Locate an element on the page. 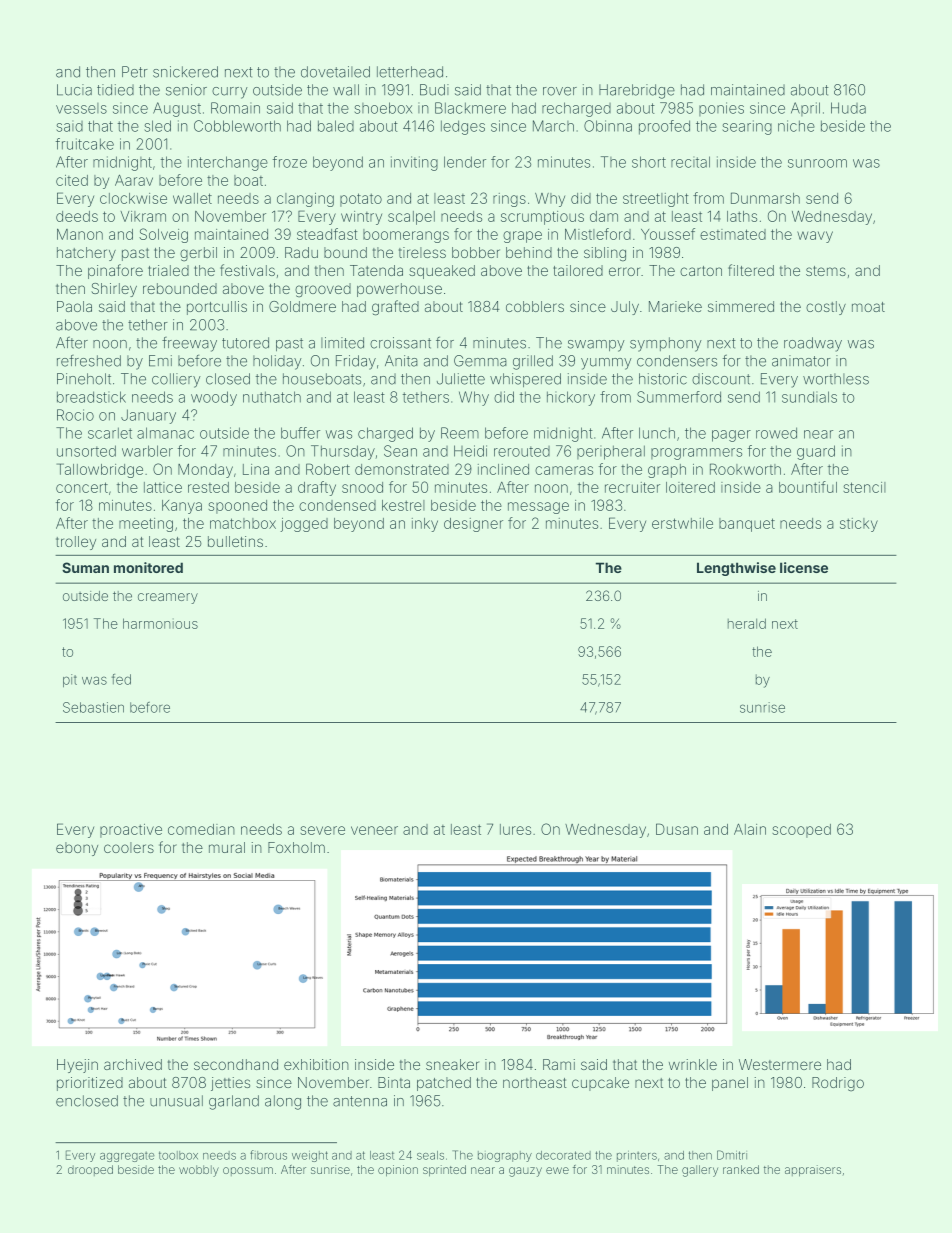 This document has width=952, height=1233. condensers is located at coordinates (677, 361).
